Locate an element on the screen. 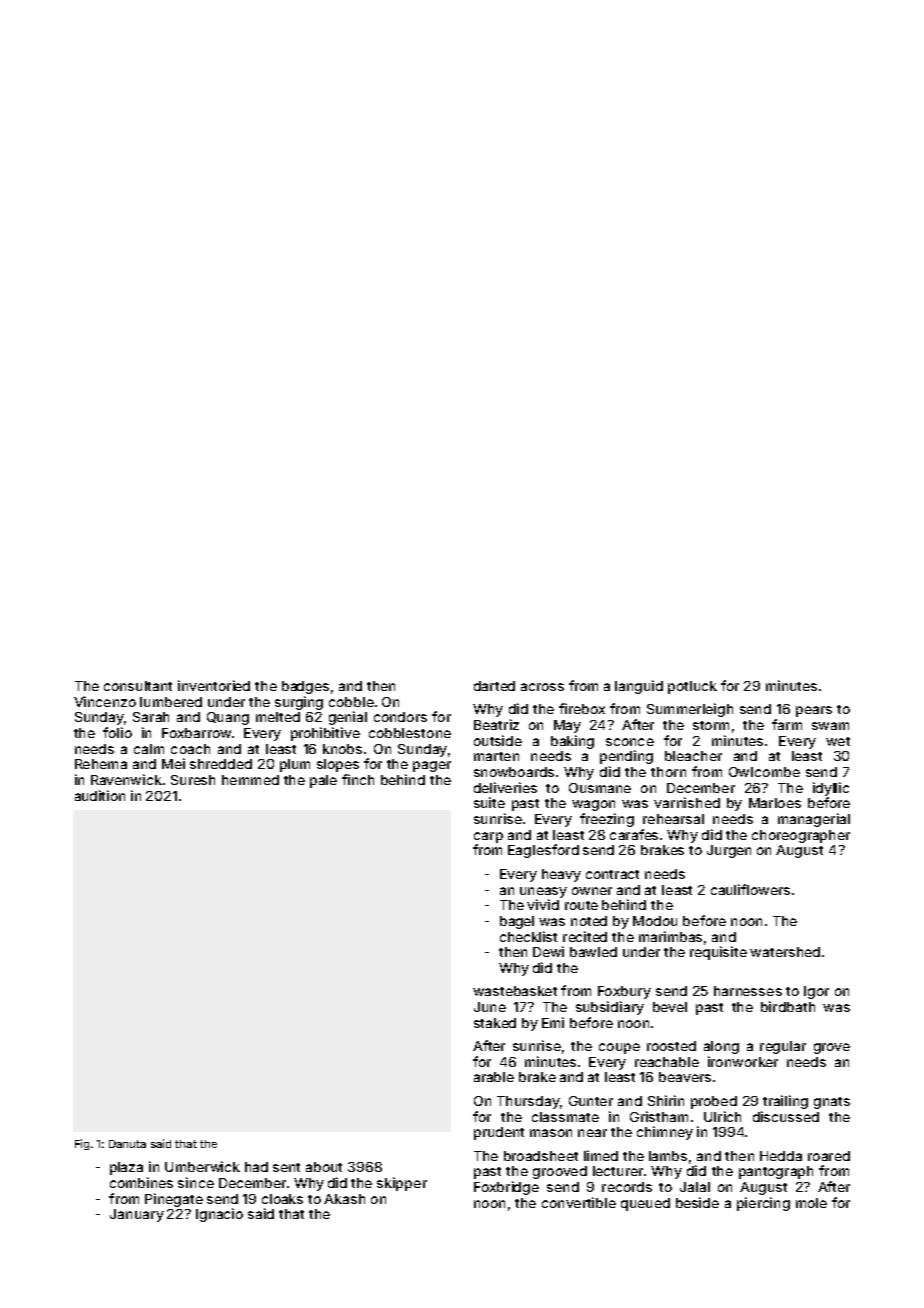  Akash is located at coordinates (344, 1199).
